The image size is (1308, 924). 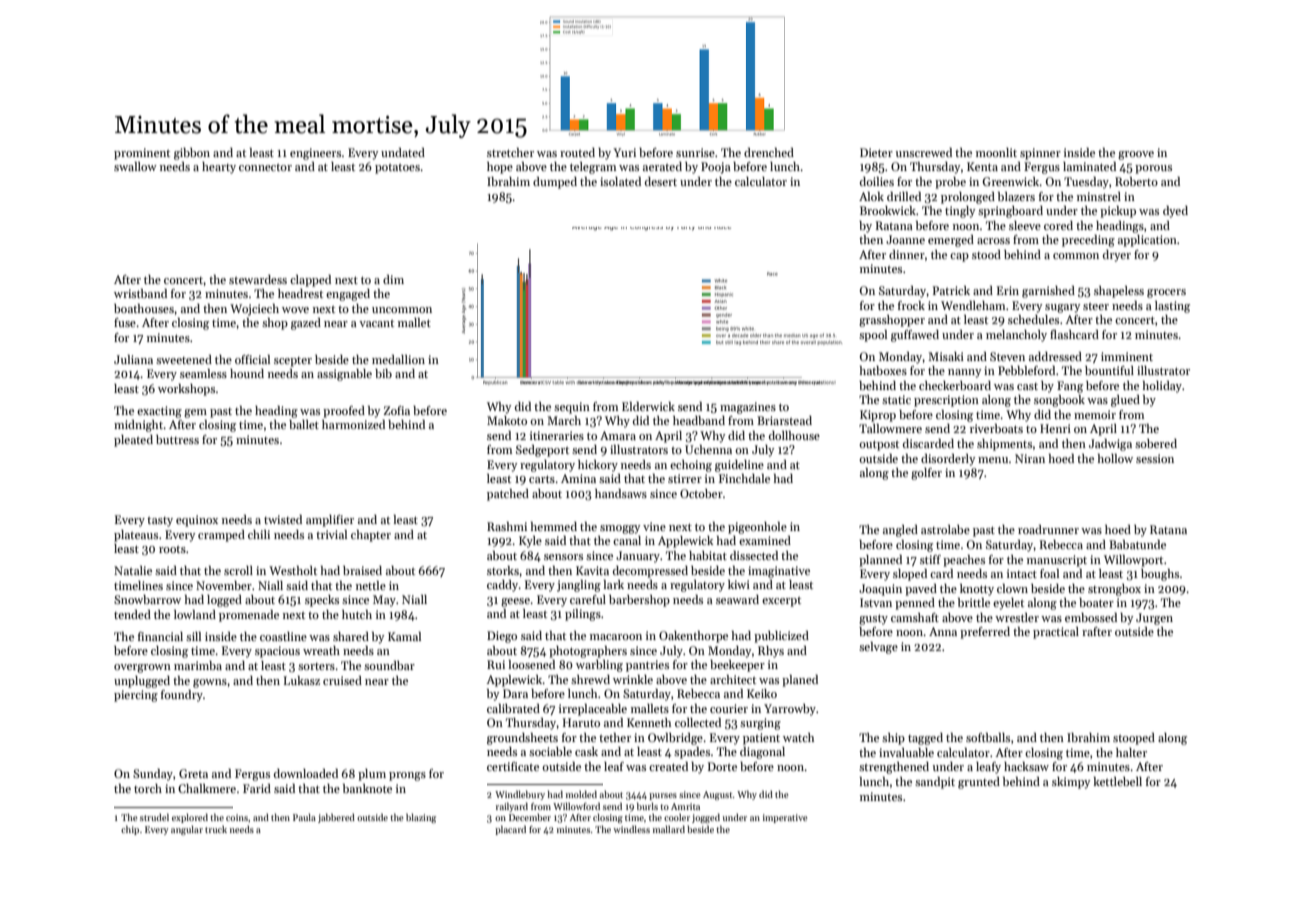 What do you see at coordinates (1136, 155) in the image?
I see `groove` at bounding box center [1136, 155].
